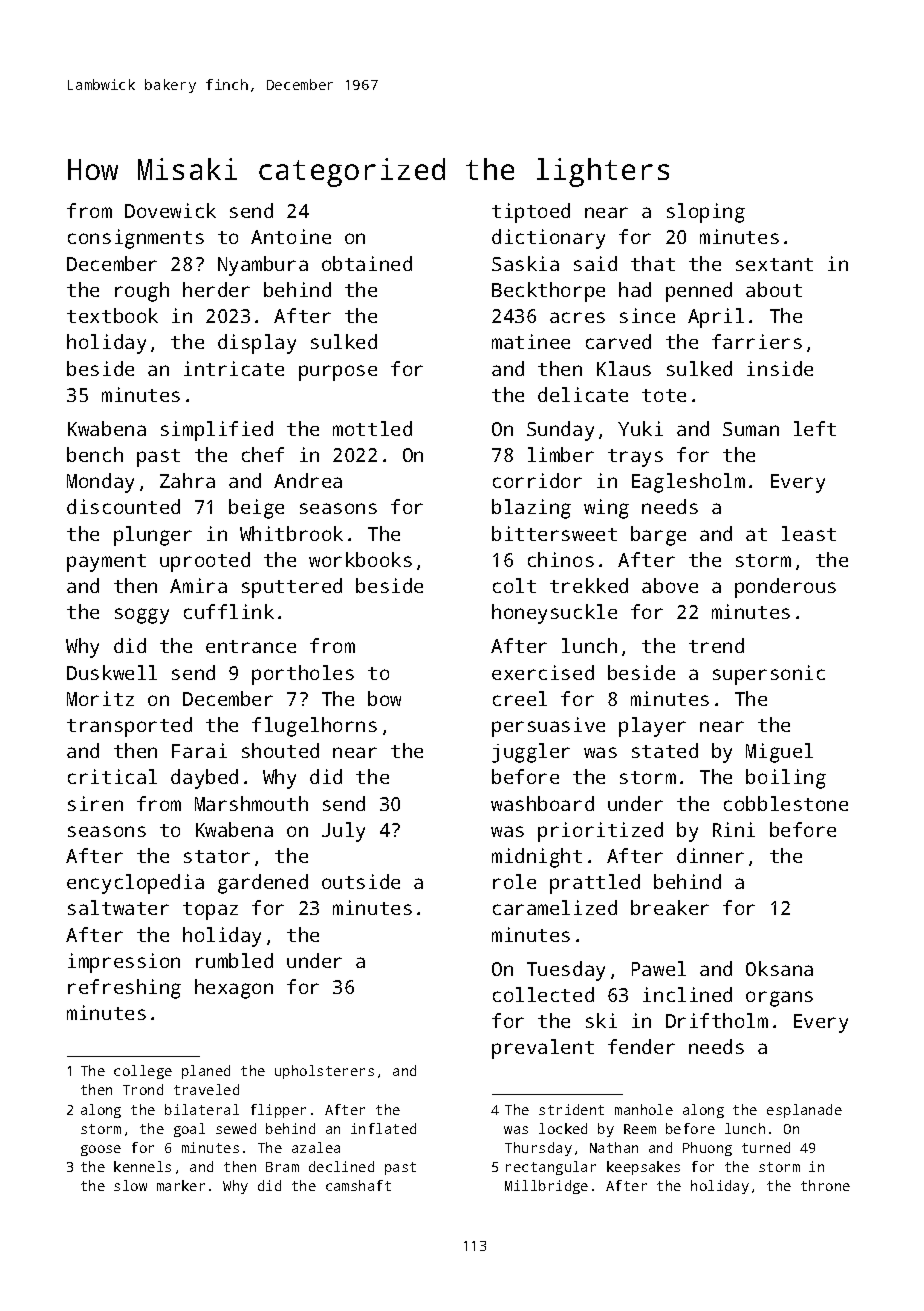 This screenshot has height=1311, width=924. I want to click on Nyambura, so click(263, 266).
